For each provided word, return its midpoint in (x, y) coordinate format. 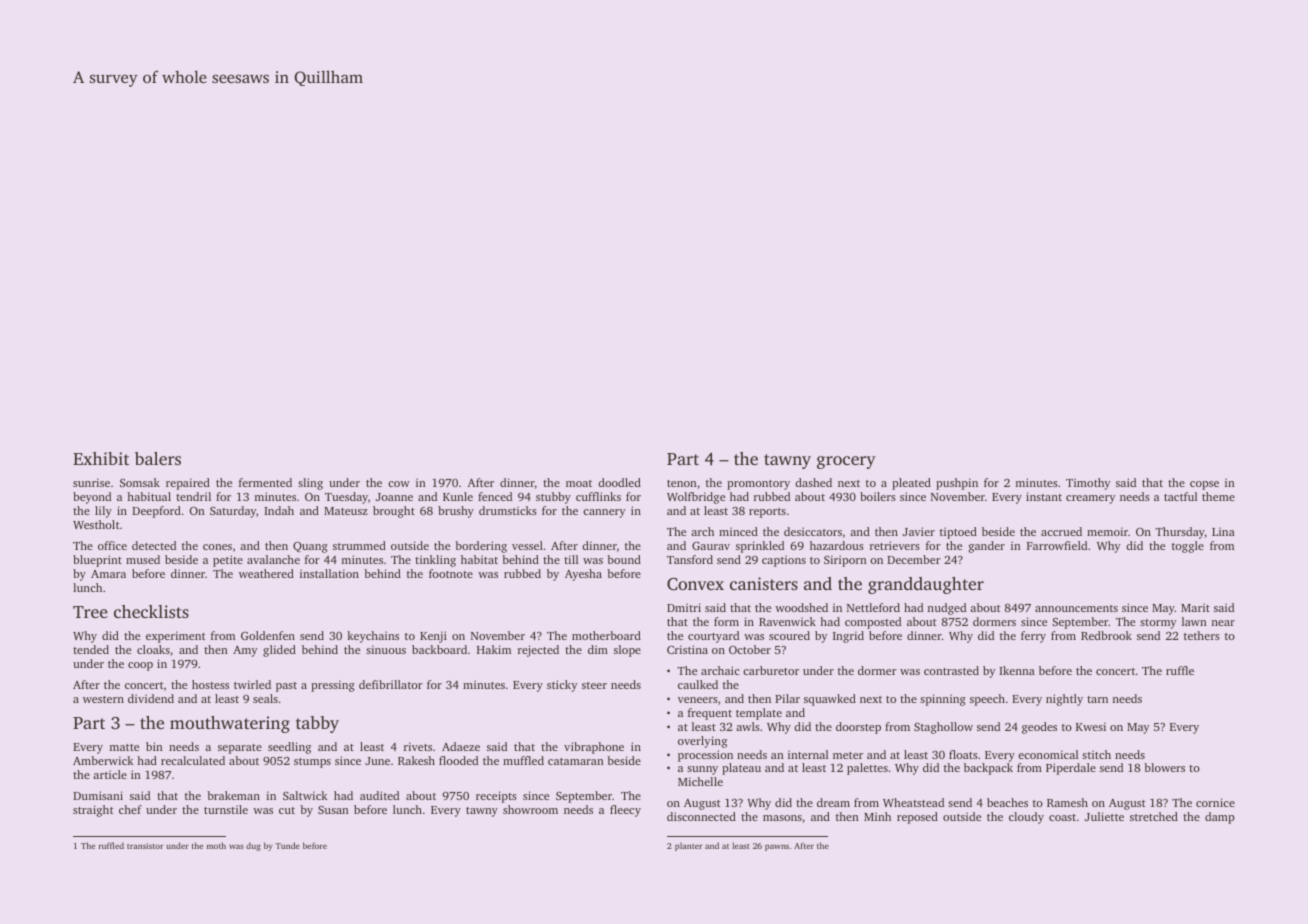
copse (1204, 485)
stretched (1154, 816)
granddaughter (926, 585)
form (726, 621)
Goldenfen (268, 635)
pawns (777, 847)
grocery (846, 462)
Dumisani (98, 795)
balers (158, 458)
